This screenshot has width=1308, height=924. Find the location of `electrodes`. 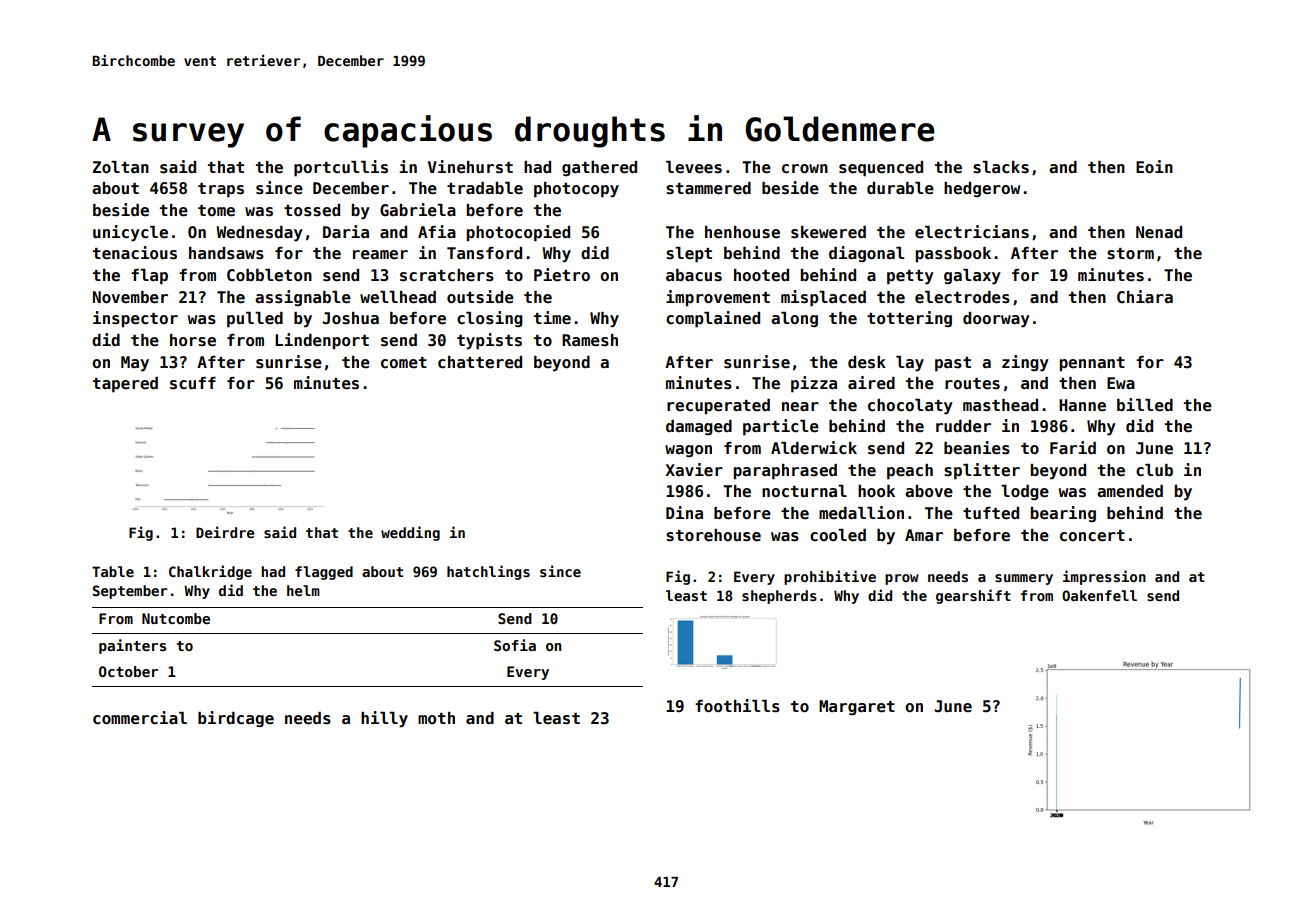

electrodes is located at coordinates (962, 297).
